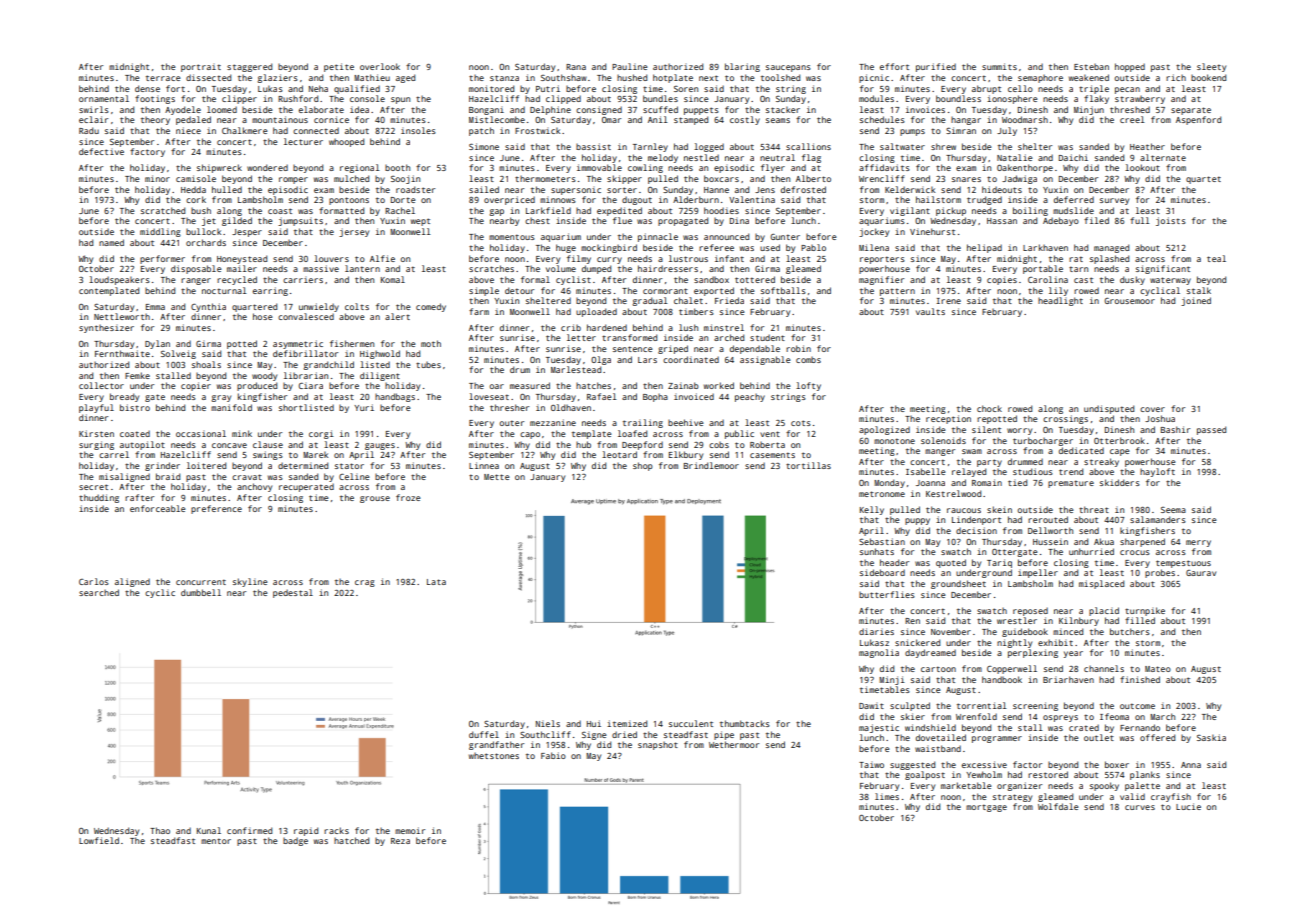 The image size is (1308, 924). Describe the element at coordinates (201, 68) in the screenshot. I see `portrait` at that location.
